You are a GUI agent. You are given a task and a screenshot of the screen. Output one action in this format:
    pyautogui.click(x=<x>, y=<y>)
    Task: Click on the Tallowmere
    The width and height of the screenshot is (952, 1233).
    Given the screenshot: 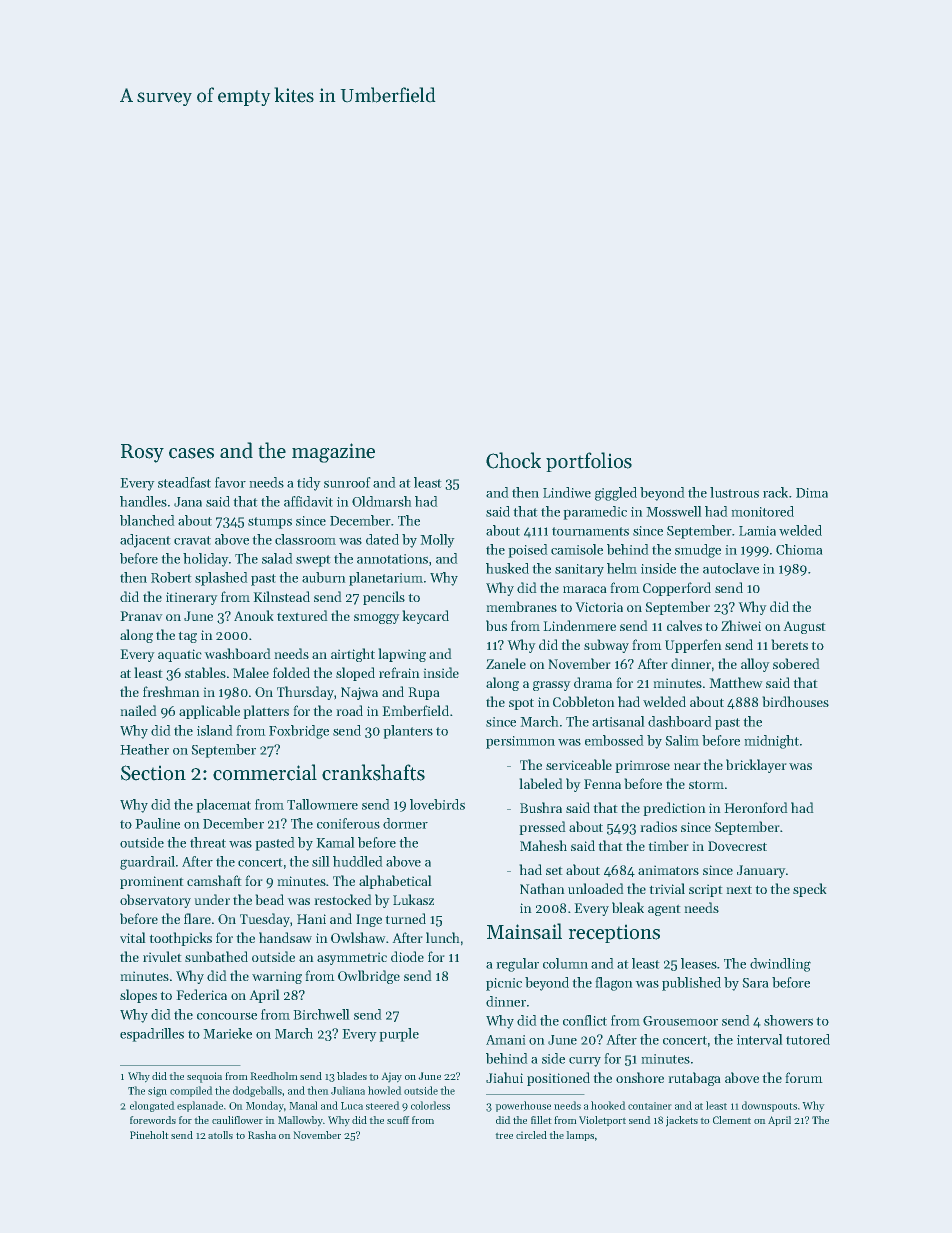 What is the action you would take?
    pyautogui.click(x=322, y=804)
